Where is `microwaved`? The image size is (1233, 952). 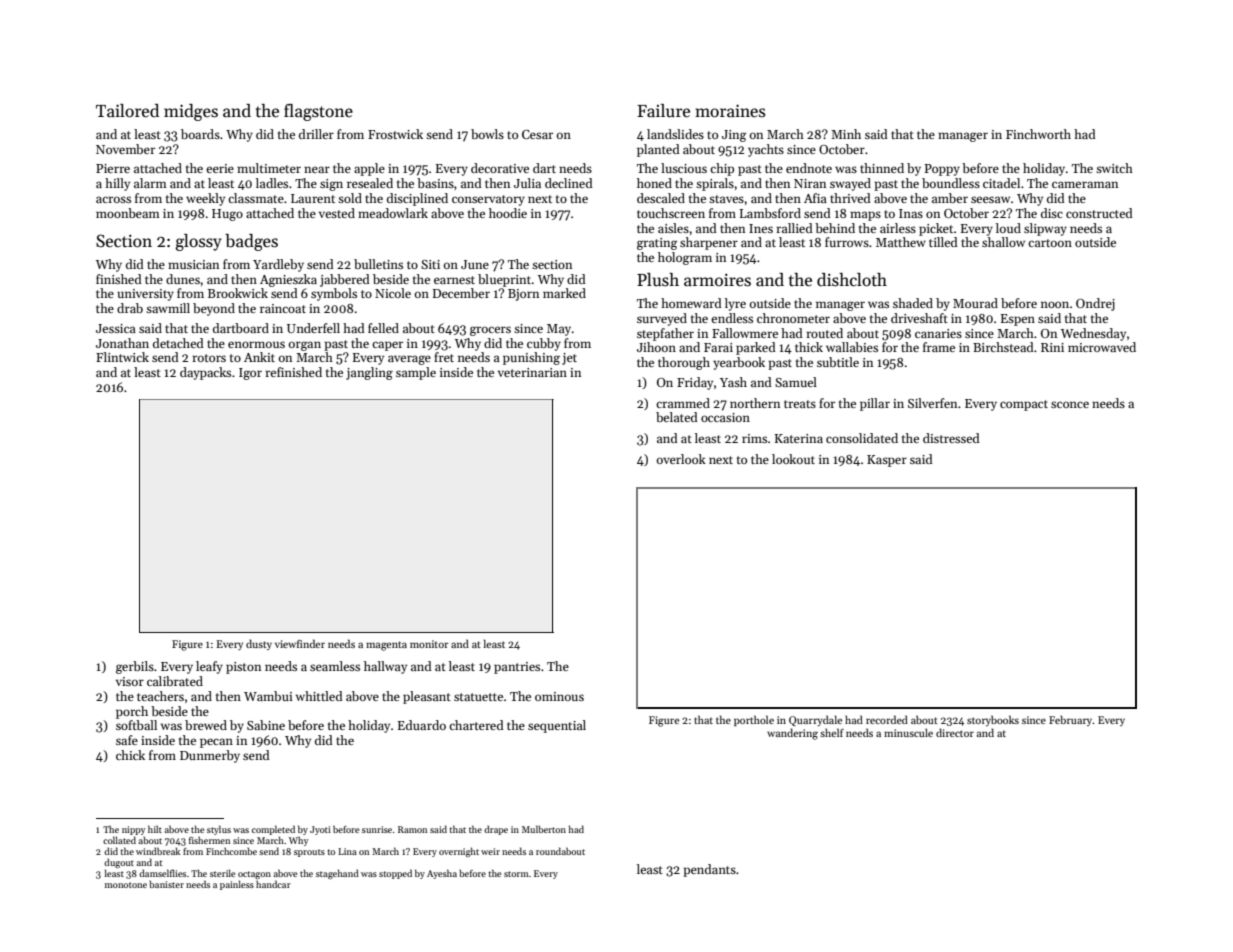 microwaved is located at coordinates (1102, 347).
